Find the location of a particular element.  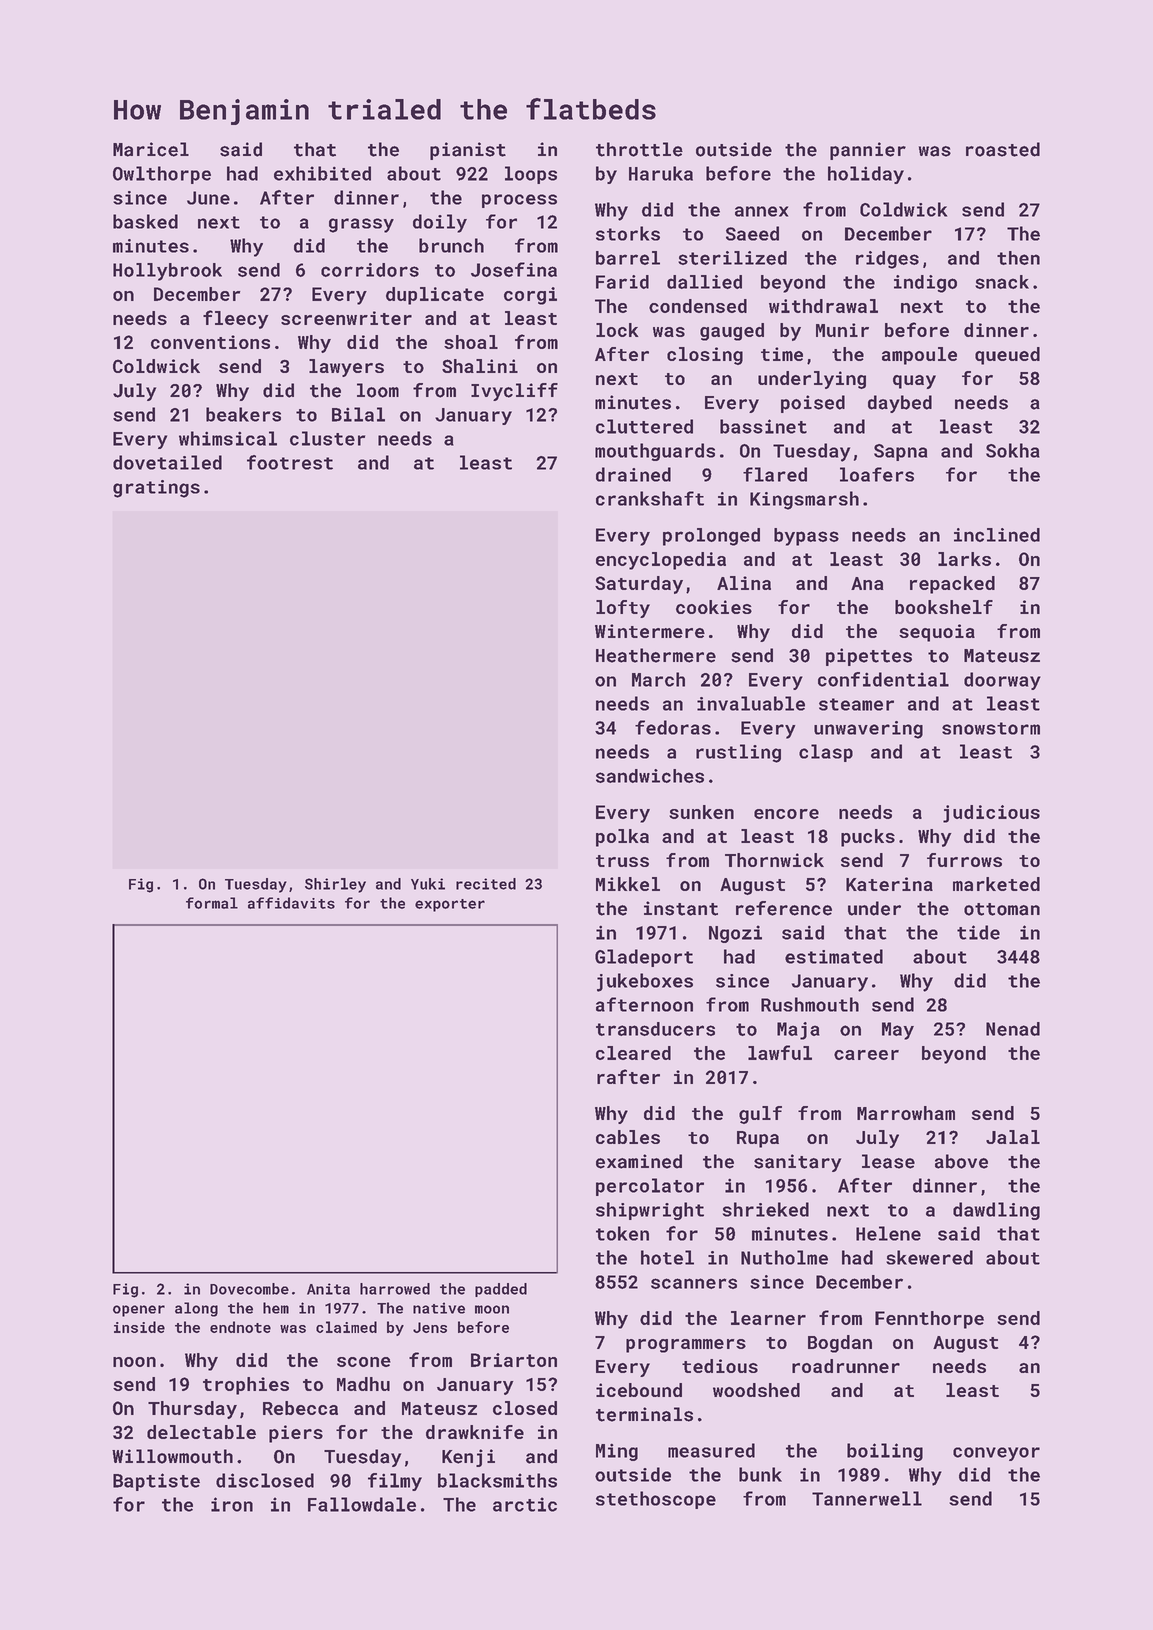

iron is located at coordinates (232, 1504).
